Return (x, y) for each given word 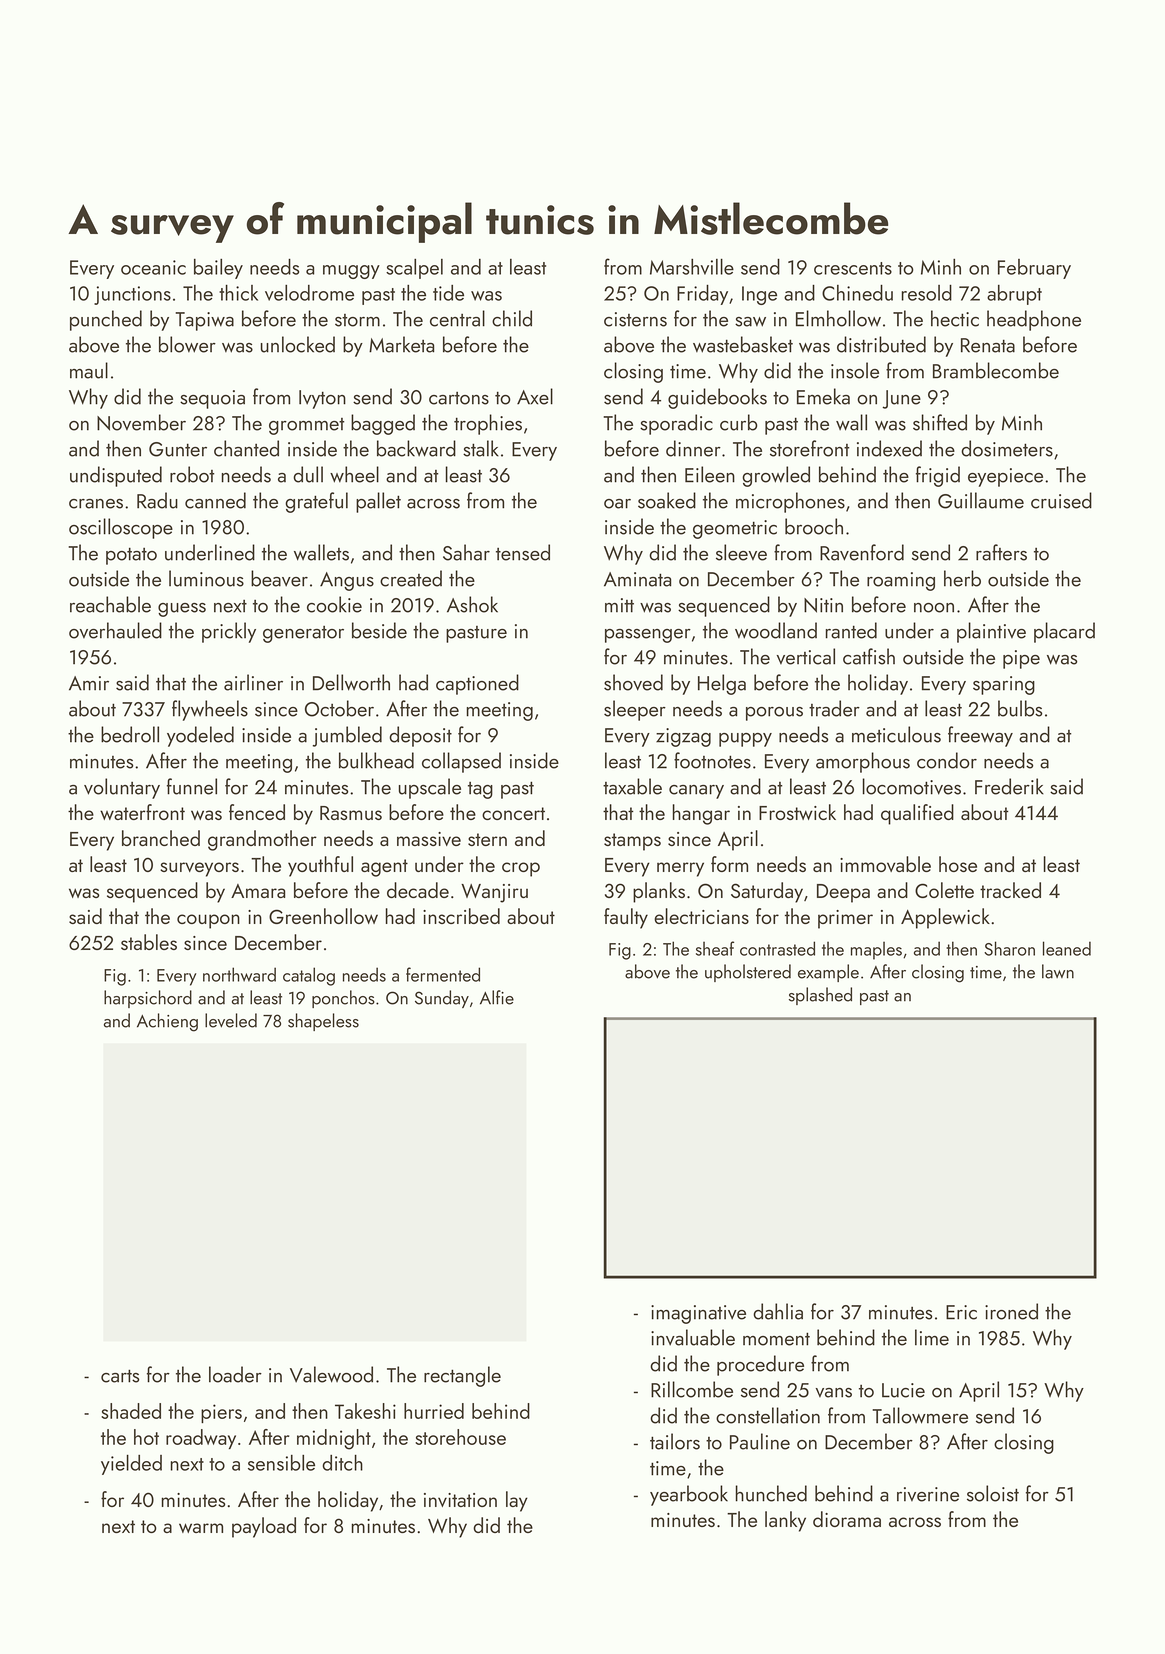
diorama (847, 1519)
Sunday (442, 999)
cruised (1061, 500)
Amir (89, 683)
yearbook (689, 1495)
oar (617, 504)
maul (89, 370)
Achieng (167, 1022)
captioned (477, 684)
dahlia (778, 1311)
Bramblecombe (996, 370)
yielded (131, 1464)
